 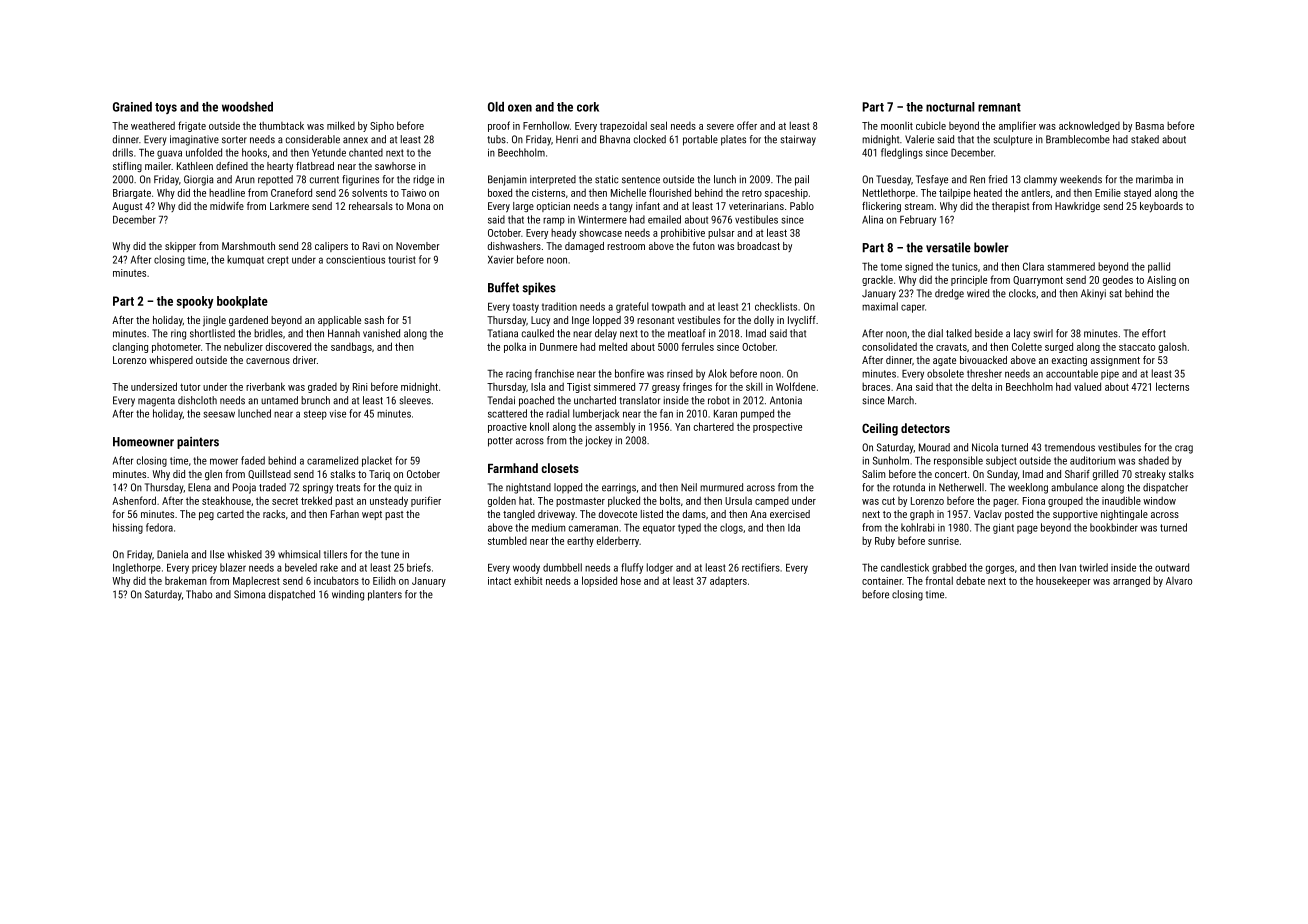 What do you see at coordinates (1161, 207) in the image?
I see `keyboards` at bounding box center [1161, 207].
